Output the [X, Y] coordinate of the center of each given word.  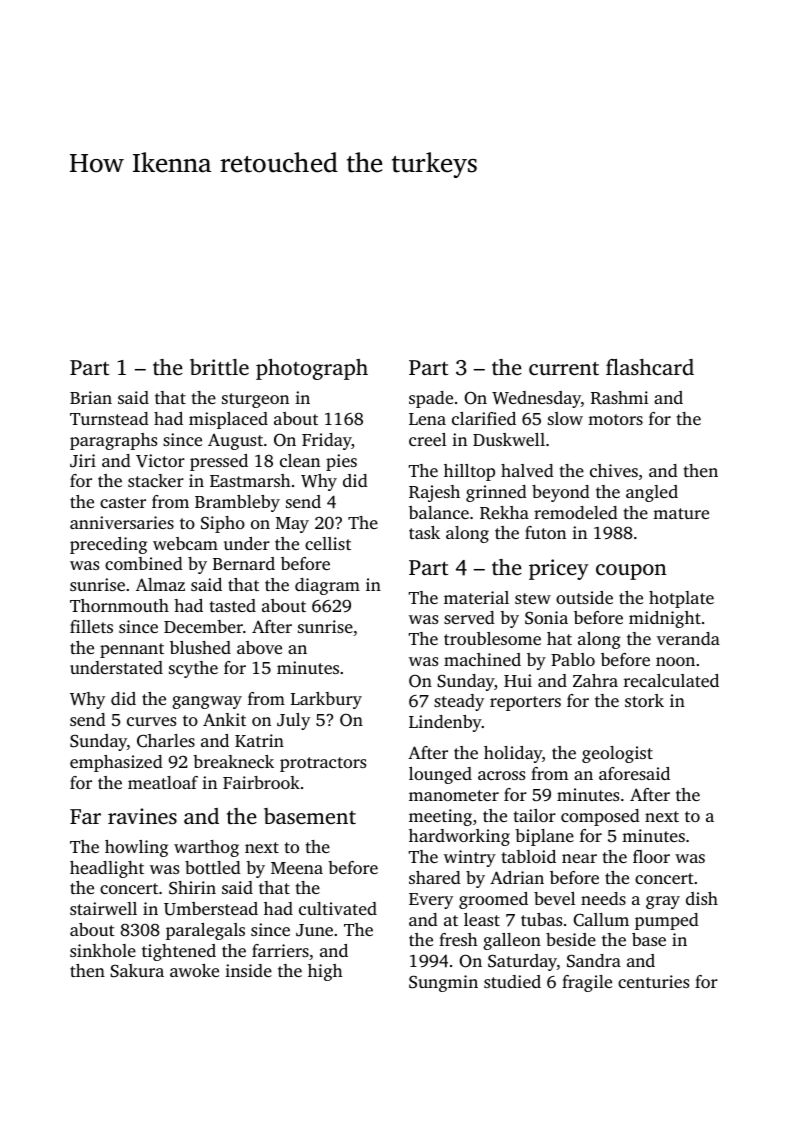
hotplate [681, 599]
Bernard [244, 563]
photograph [312, 369]
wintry [470, 858]
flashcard [650, 367]
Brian [91, 397]
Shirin [192, 888]
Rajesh [434, 493]
